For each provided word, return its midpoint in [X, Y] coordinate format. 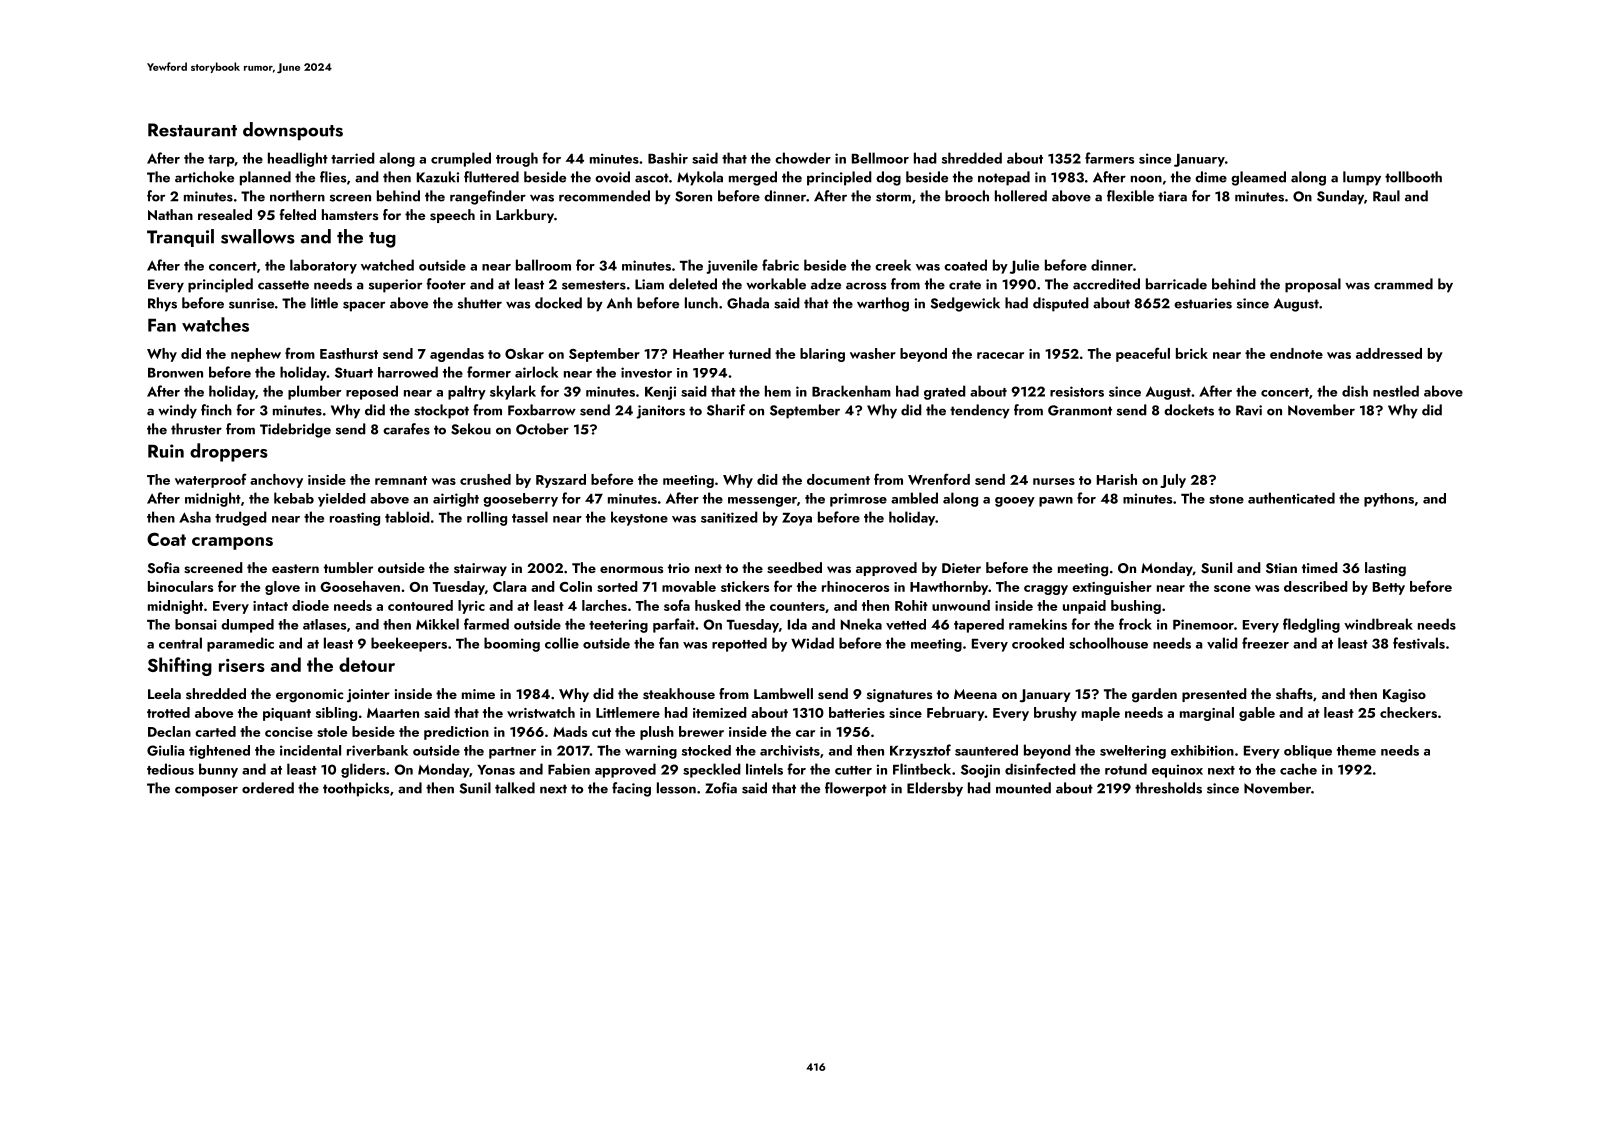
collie [562, 643]
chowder [803, 158]
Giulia [165, 750]
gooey [1015, 502]
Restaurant [192, 130]
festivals [1419, 643]
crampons [232, 543]
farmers [1109, 158]
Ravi [1249, 410]
